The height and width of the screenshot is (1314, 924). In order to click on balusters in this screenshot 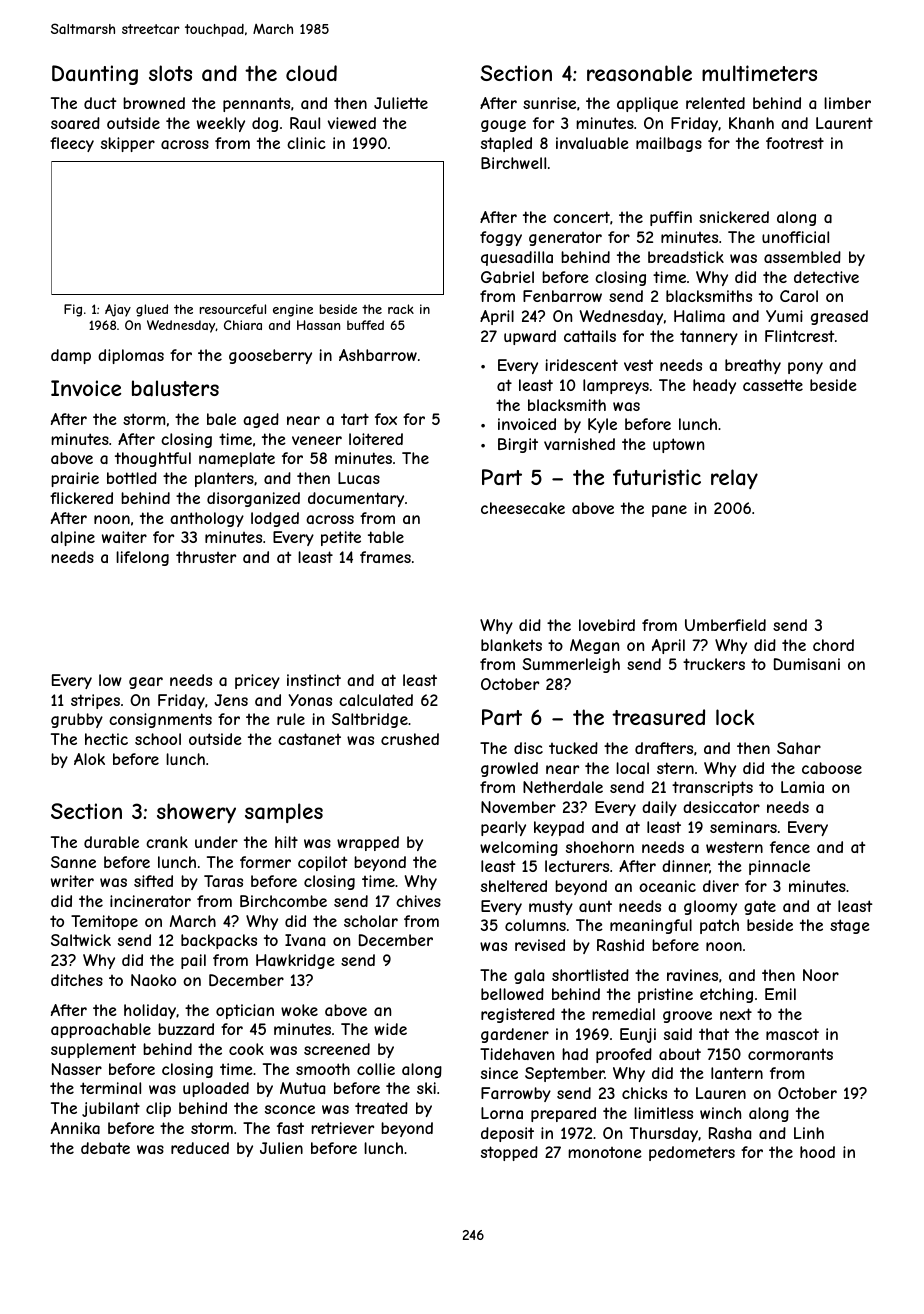, I will do `click(175, 388)`.
